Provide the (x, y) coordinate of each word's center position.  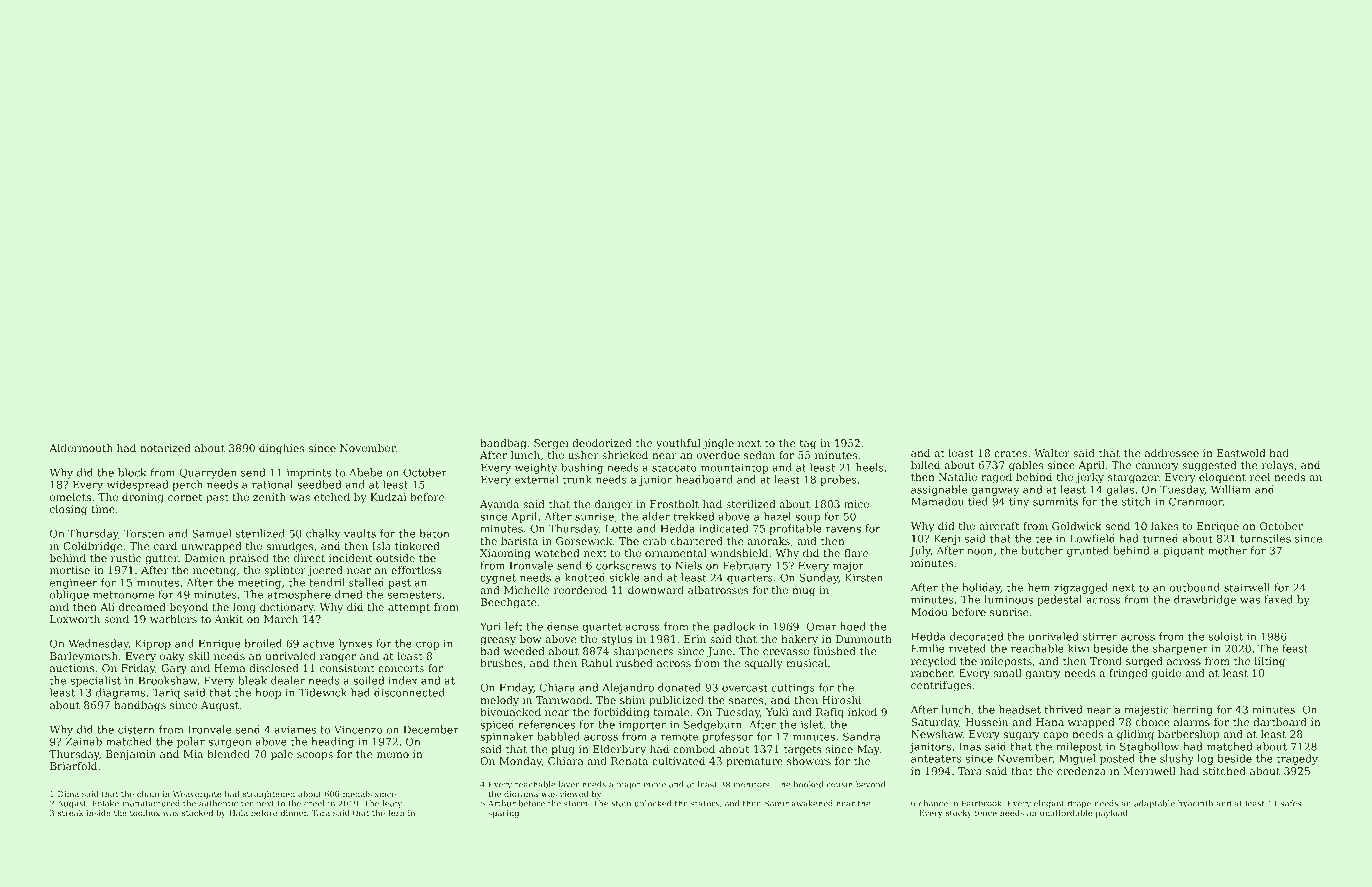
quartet (602, 628)
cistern (136, 730)
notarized (165, 448)
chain (148, 794)
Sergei (551, 444)
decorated (977, 636)
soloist (1226, 636)
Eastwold (1241, 453)
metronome (123, 595)
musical (806, 663)
